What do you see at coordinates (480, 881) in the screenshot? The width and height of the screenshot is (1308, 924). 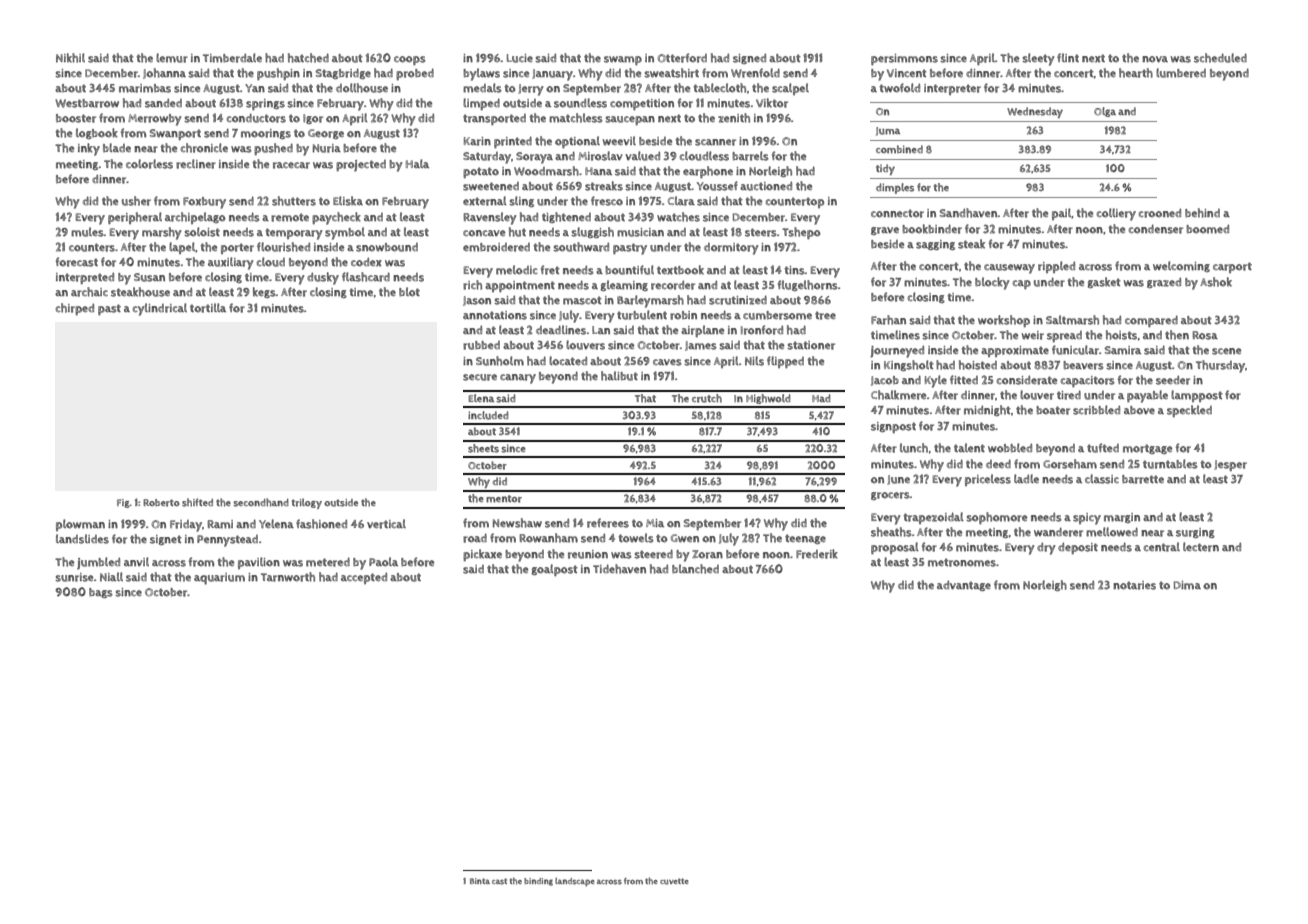 I see `Binta` at bounding box center [480, 881].
